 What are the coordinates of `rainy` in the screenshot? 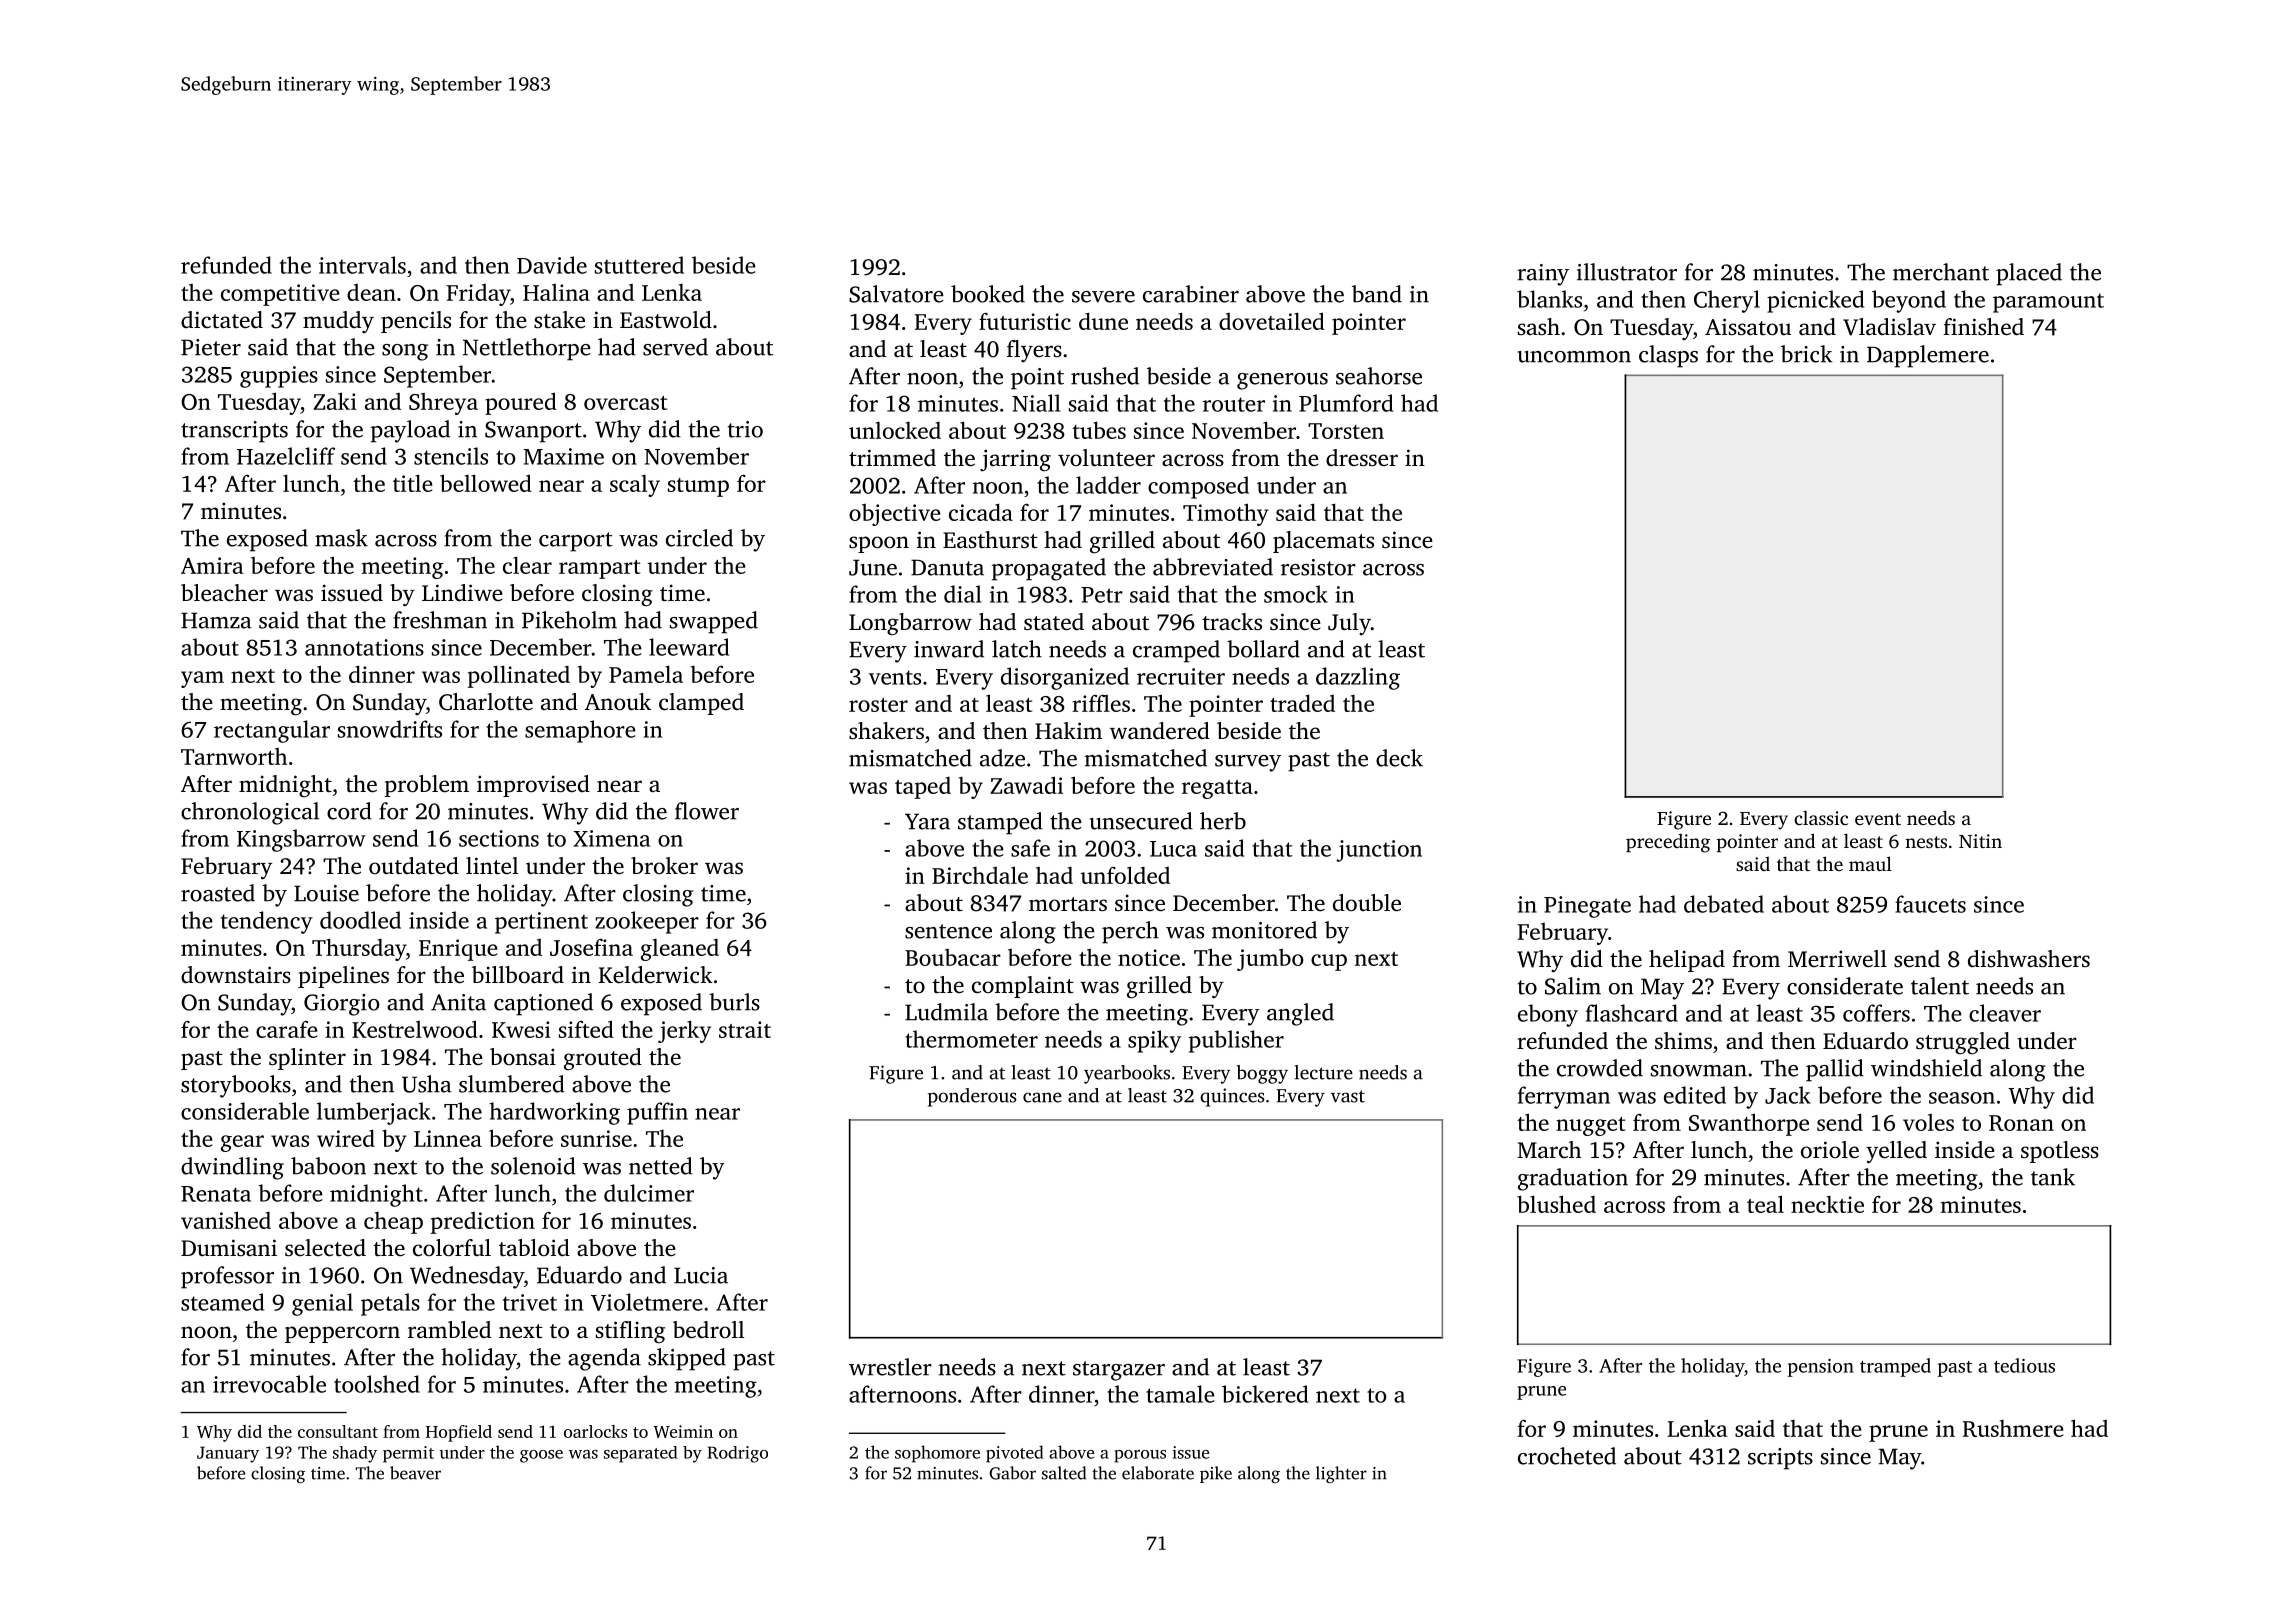 It's located at (1543, 275).
